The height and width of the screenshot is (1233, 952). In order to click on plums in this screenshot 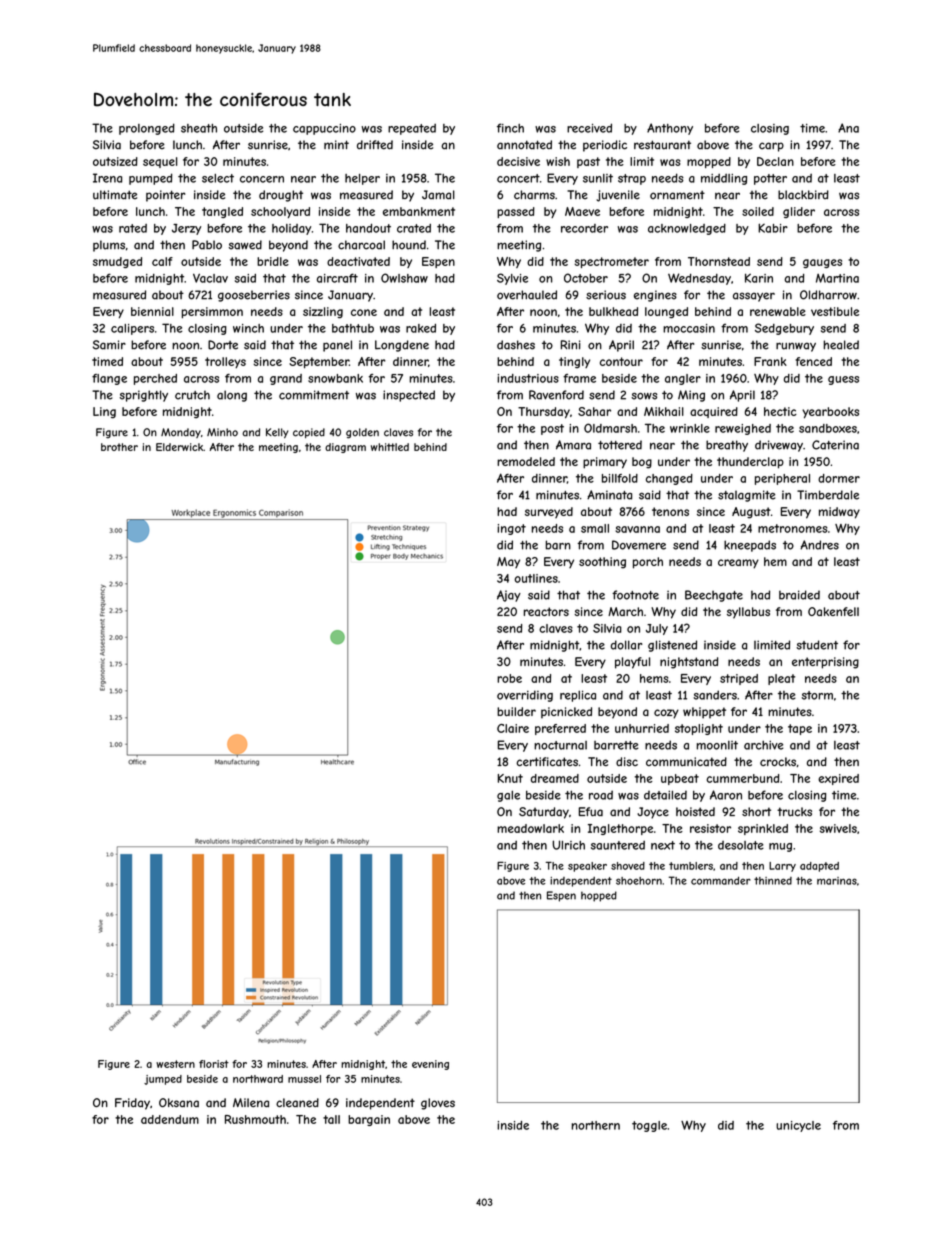, I will do `click(109, 246)`.
